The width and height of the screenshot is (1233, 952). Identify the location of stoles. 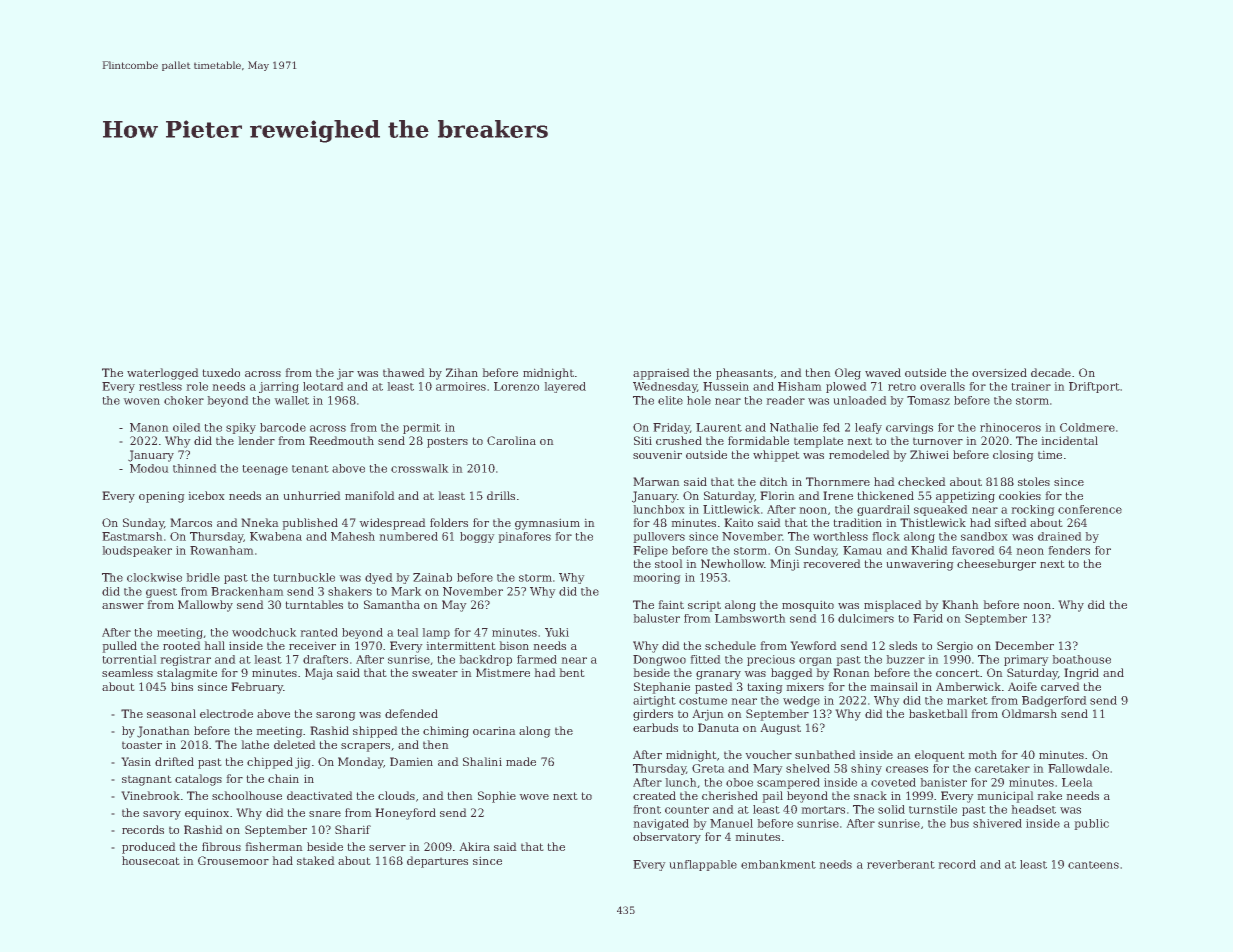
(1034, 481).
